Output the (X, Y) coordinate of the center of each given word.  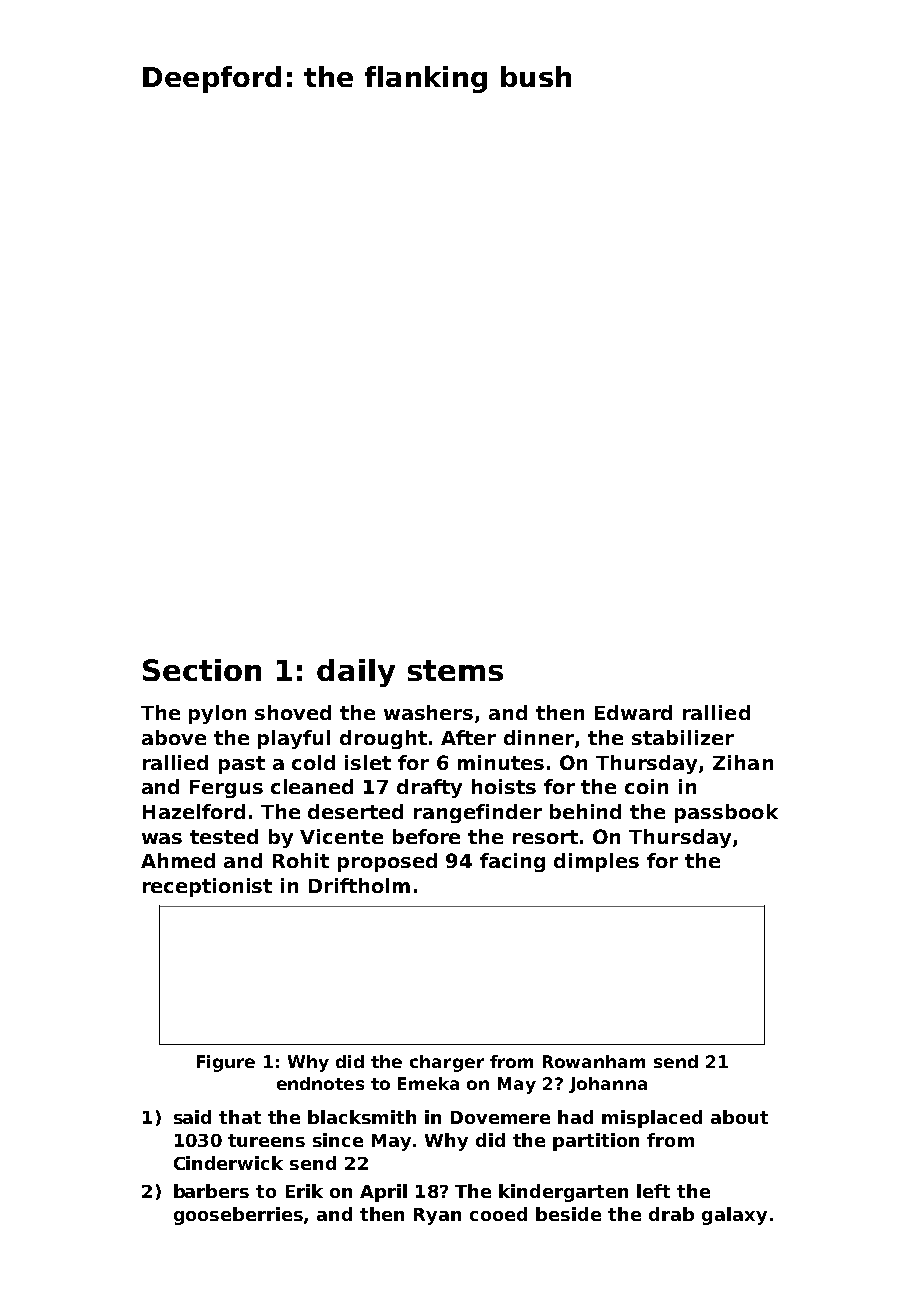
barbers (211, 1191)
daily (356, 673)
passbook (726, 813)
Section (202, 670)
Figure (226, 1063)
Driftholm (359, 885)
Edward (633, 712)
